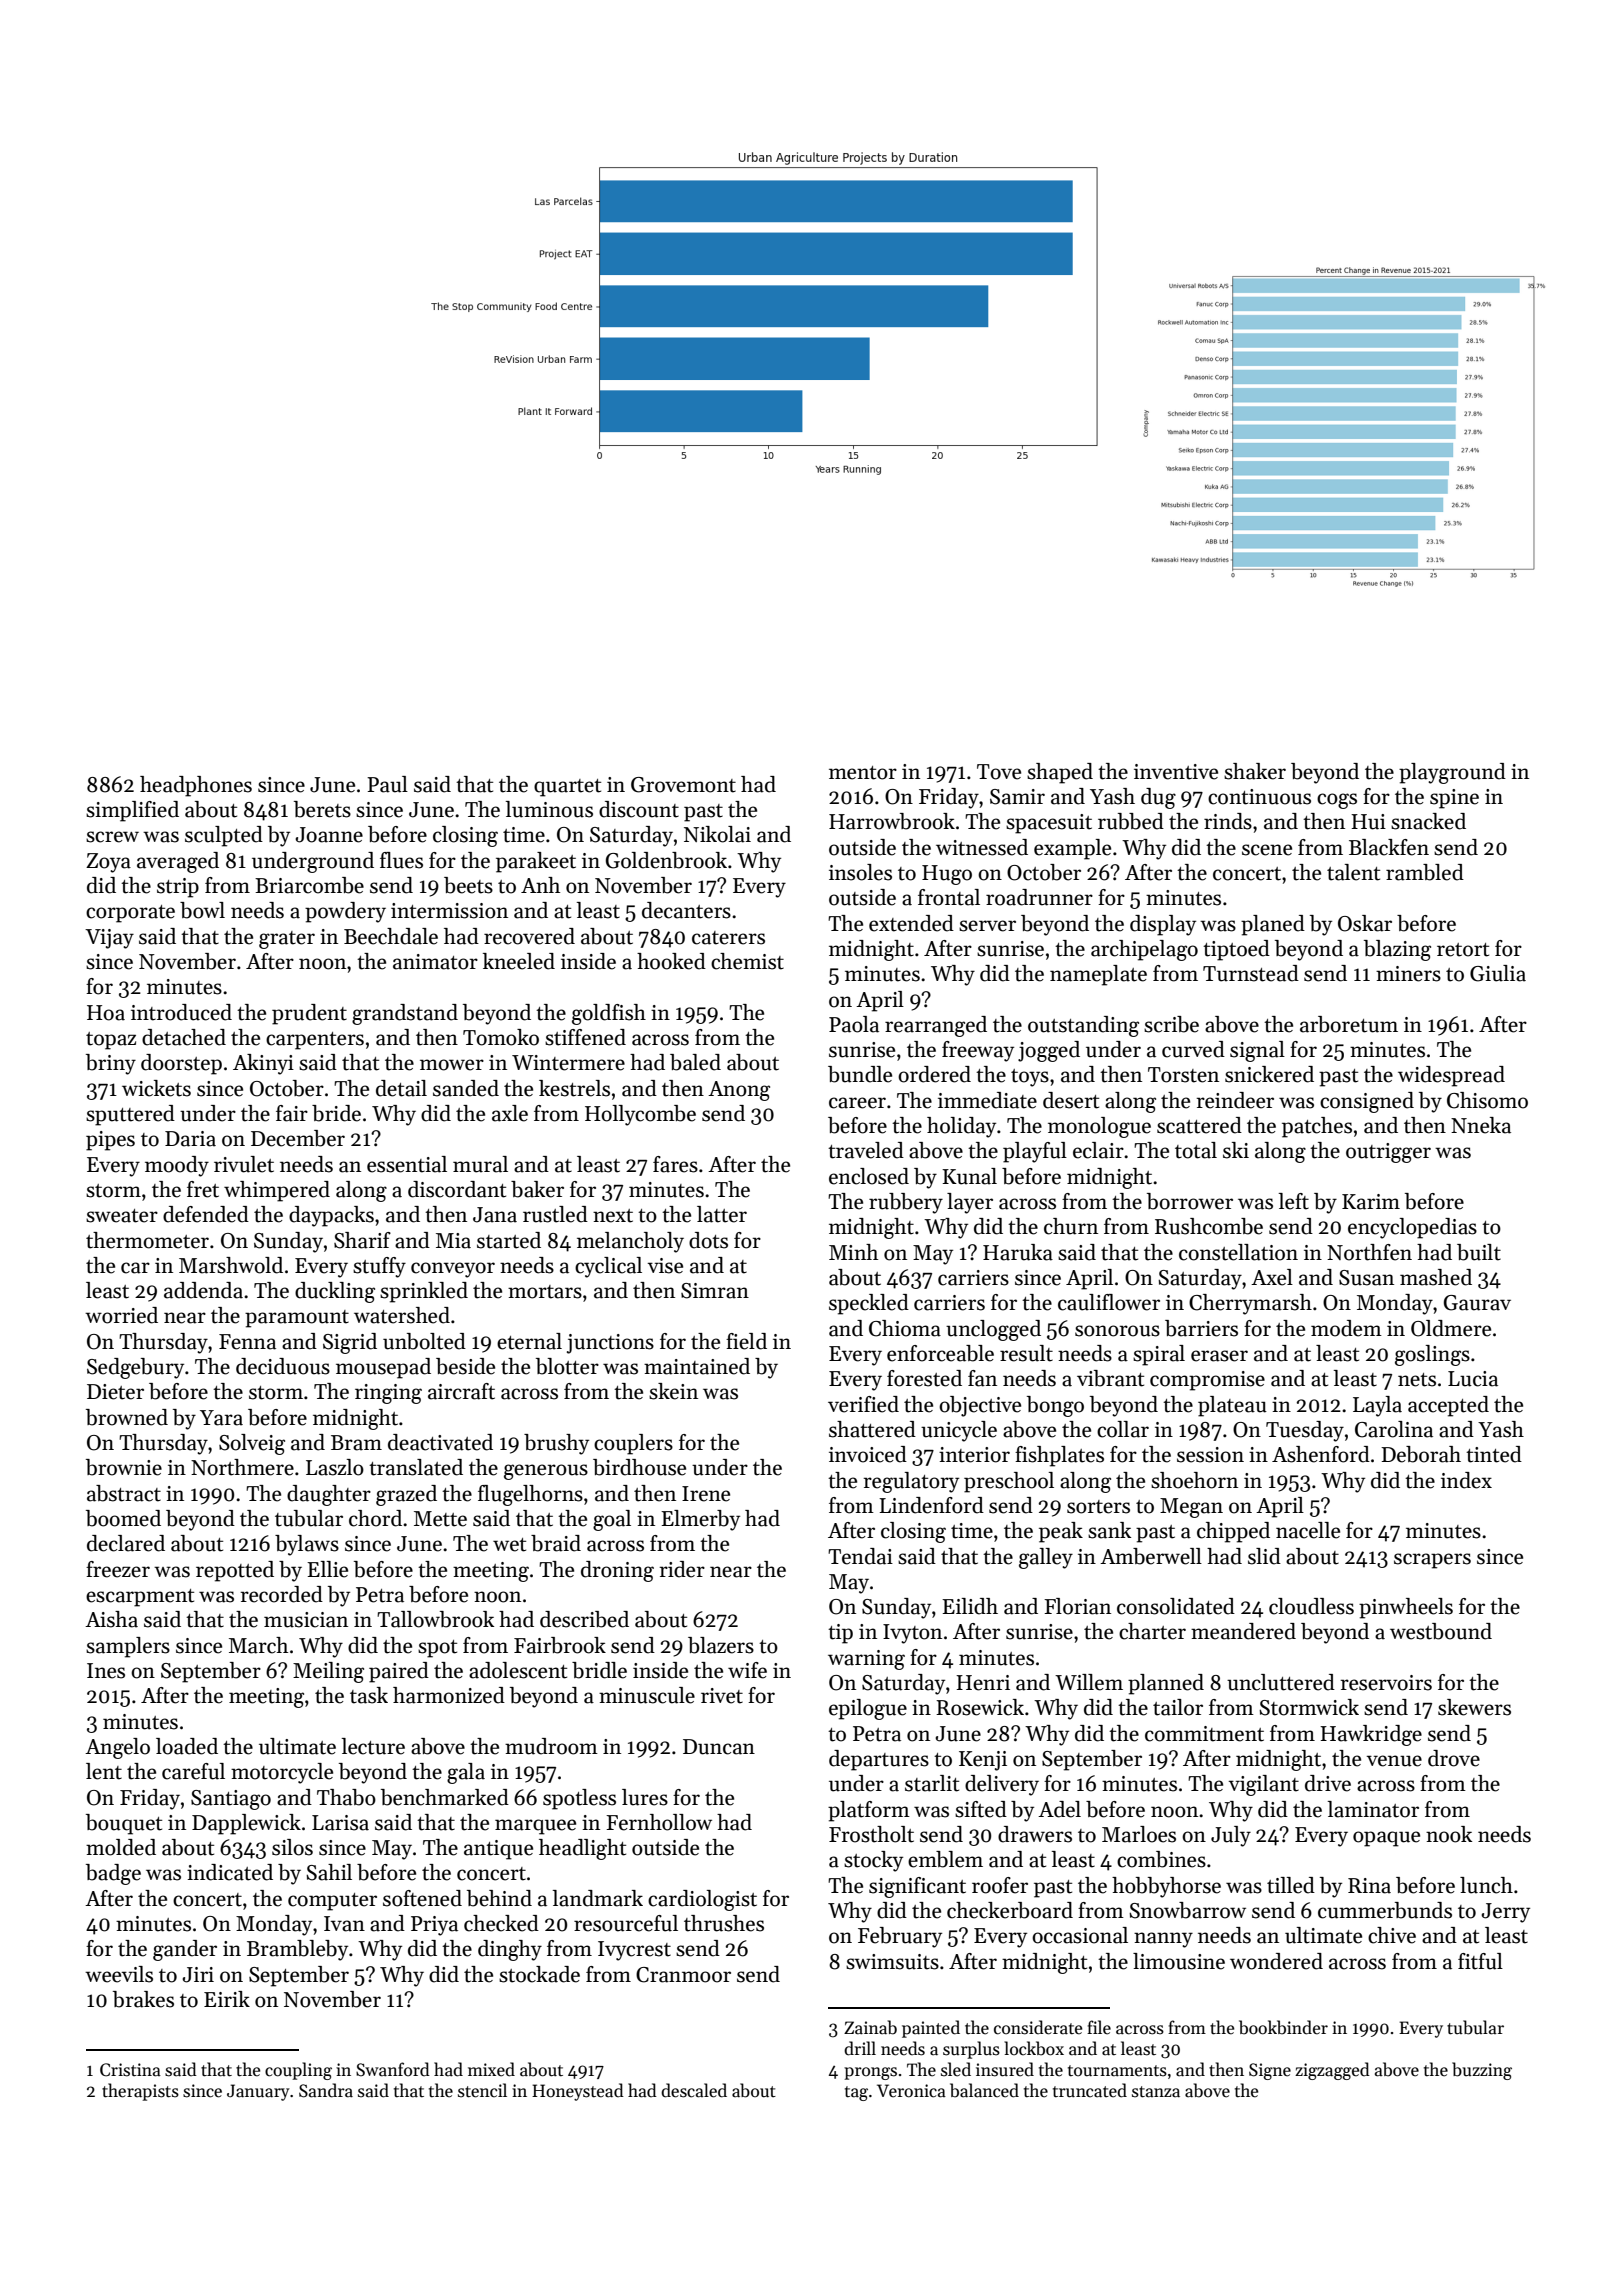 This screenshot has width=1620, height=2292. Describe the element at coordinates (1071, 1226) in the screenshot. I see `churn` at that location.
